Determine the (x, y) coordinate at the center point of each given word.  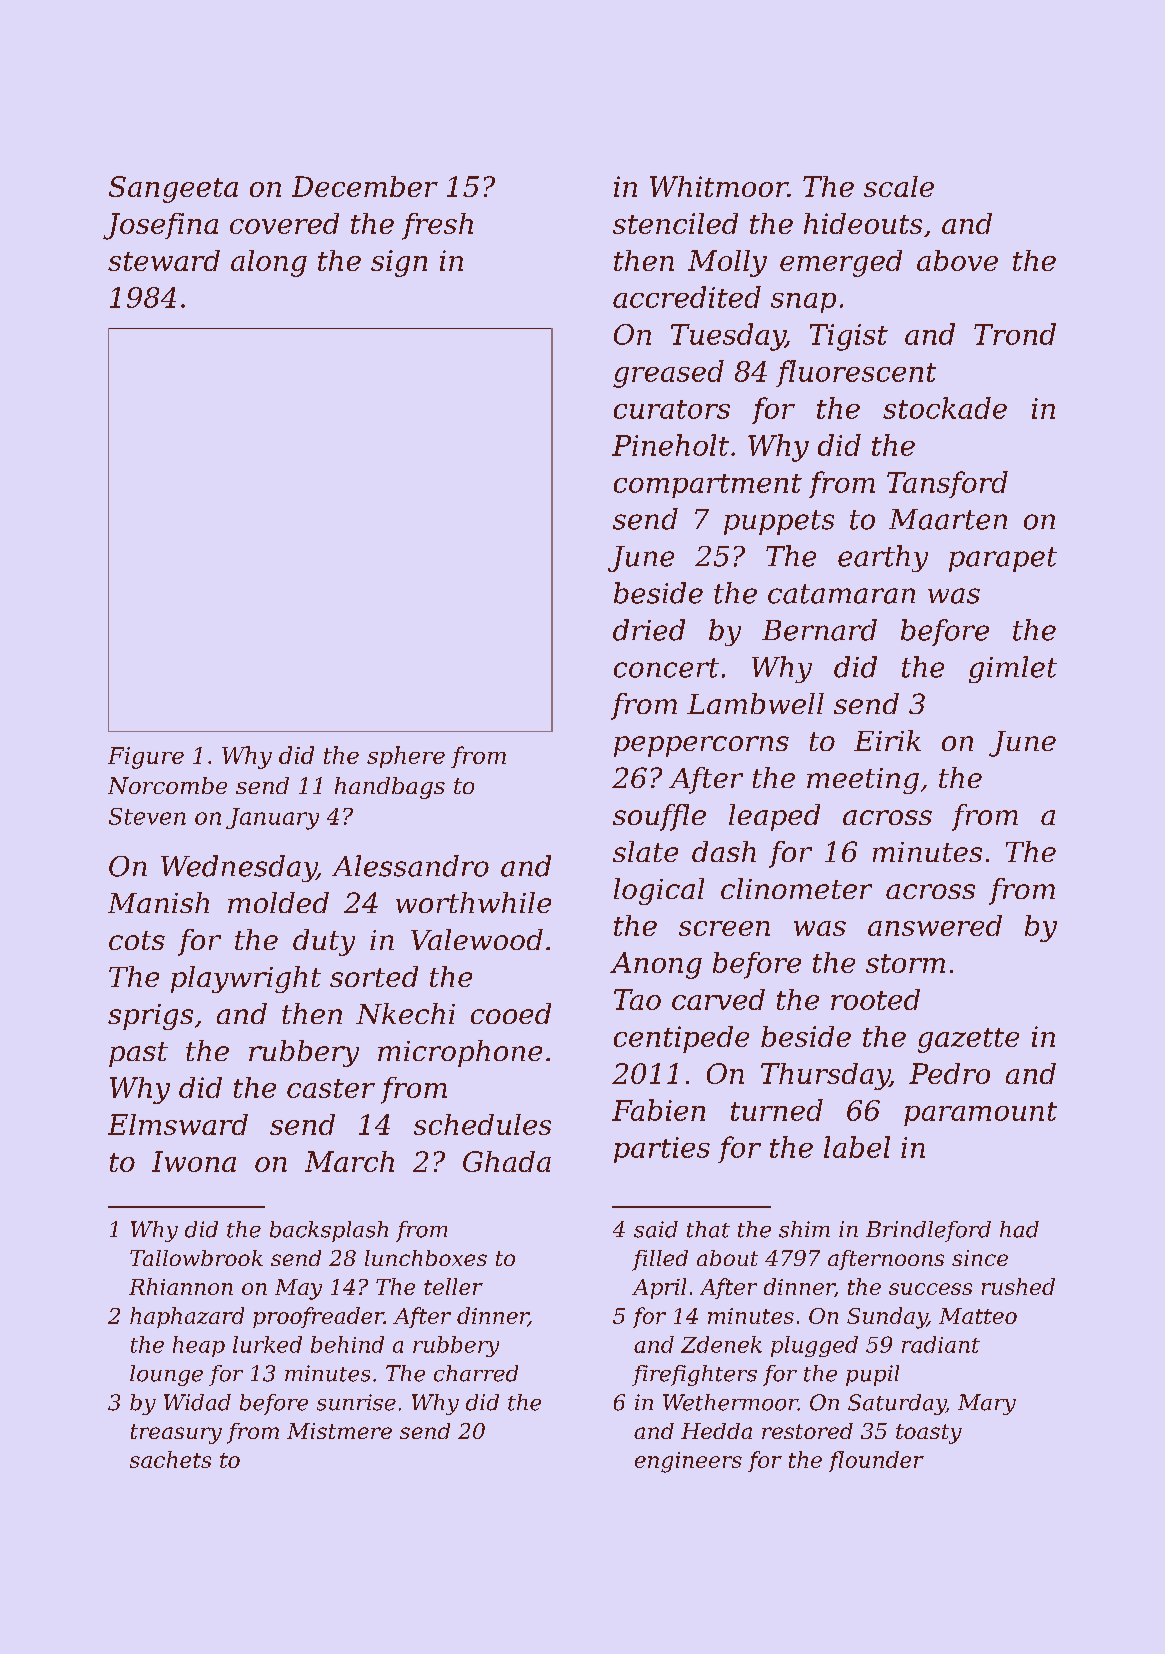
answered (935, 925)
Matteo (978, 1316)
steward (164, 260)
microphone (460, 1053)
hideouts (863, 223)
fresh (437, 226)
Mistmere (339, 1431)
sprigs (150, 1017)
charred (476, 1373)
